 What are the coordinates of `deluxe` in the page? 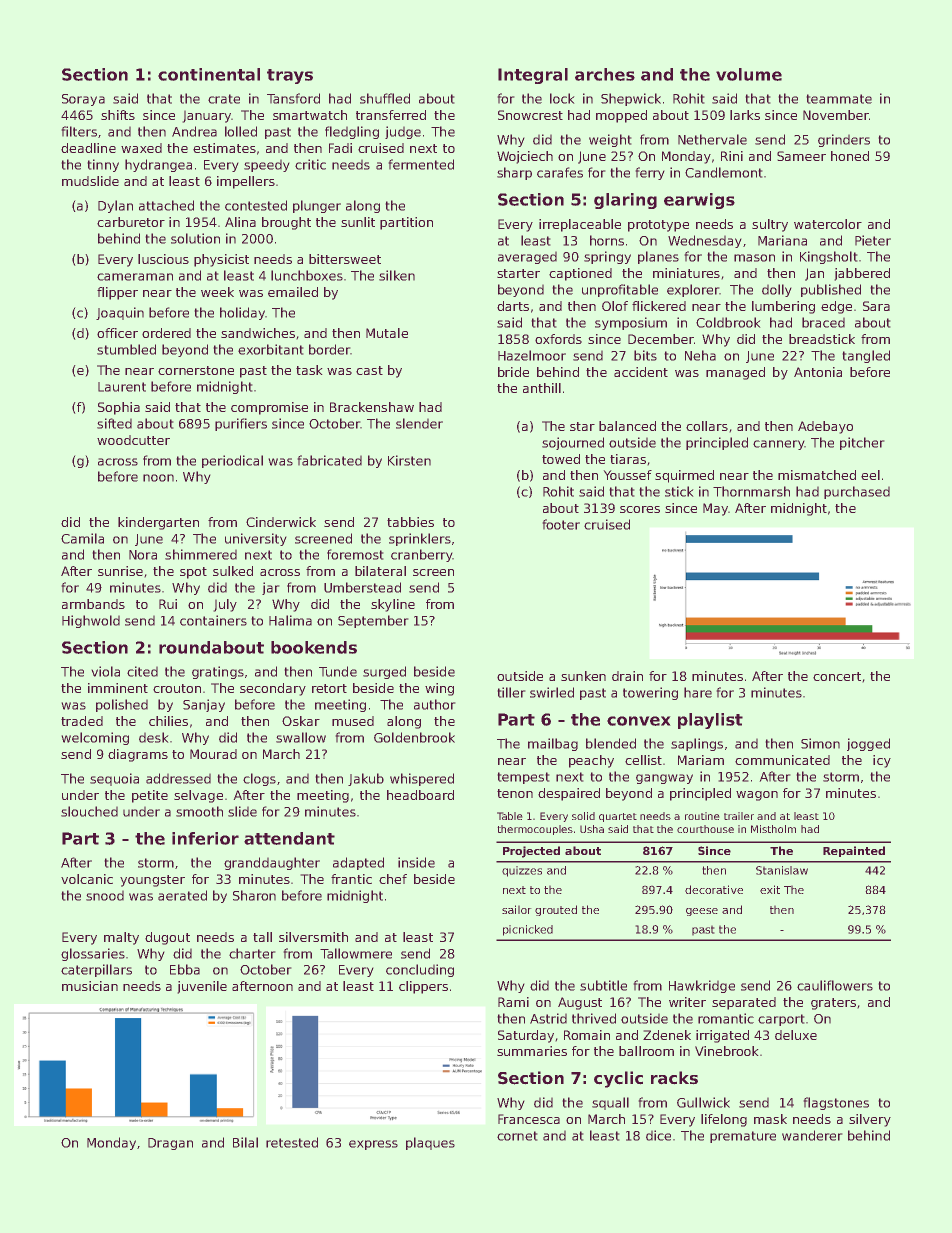 It's located at (796, 1035).
